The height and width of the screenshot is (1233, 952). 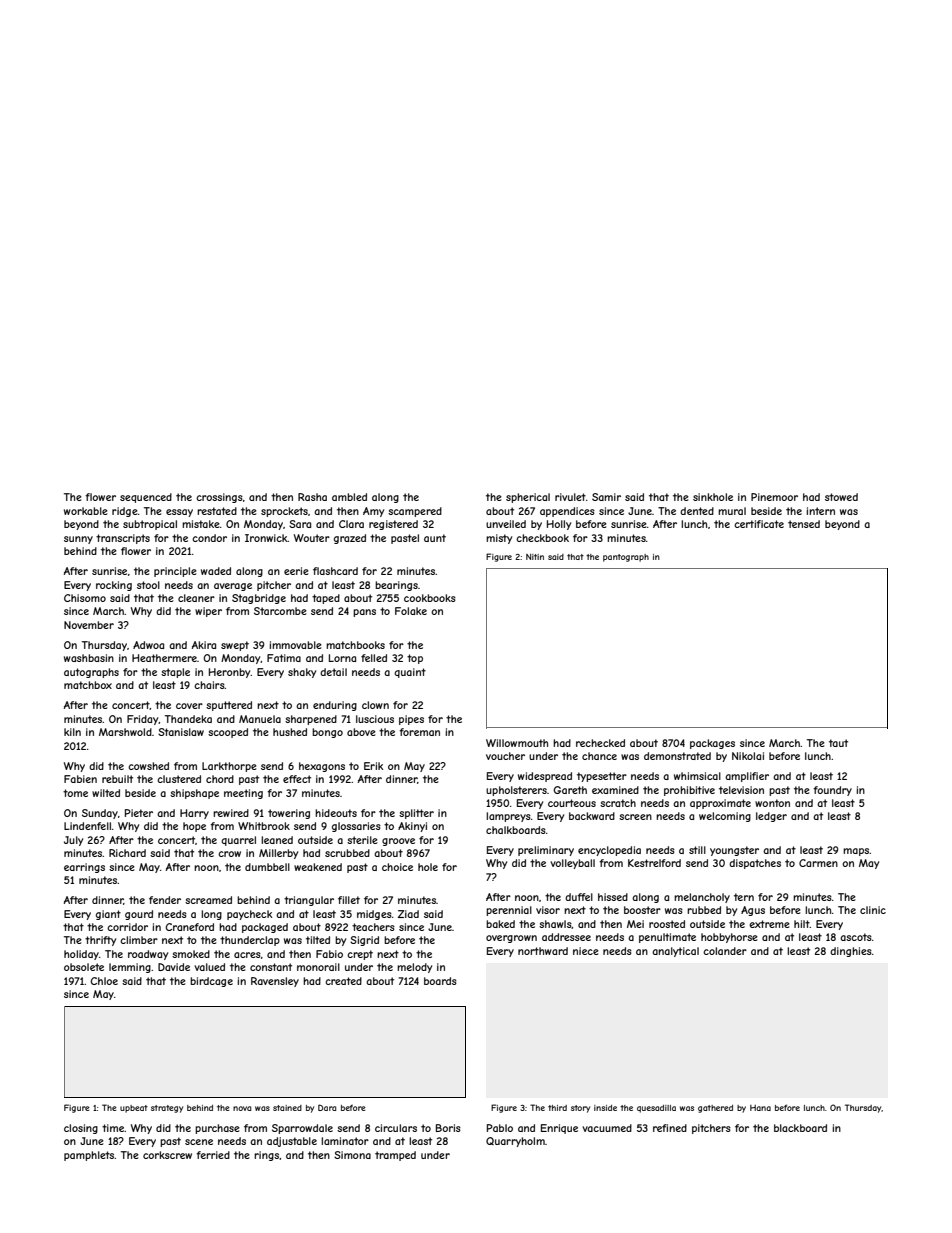 I want to click on tramped, so click(x=395, y=1156).
